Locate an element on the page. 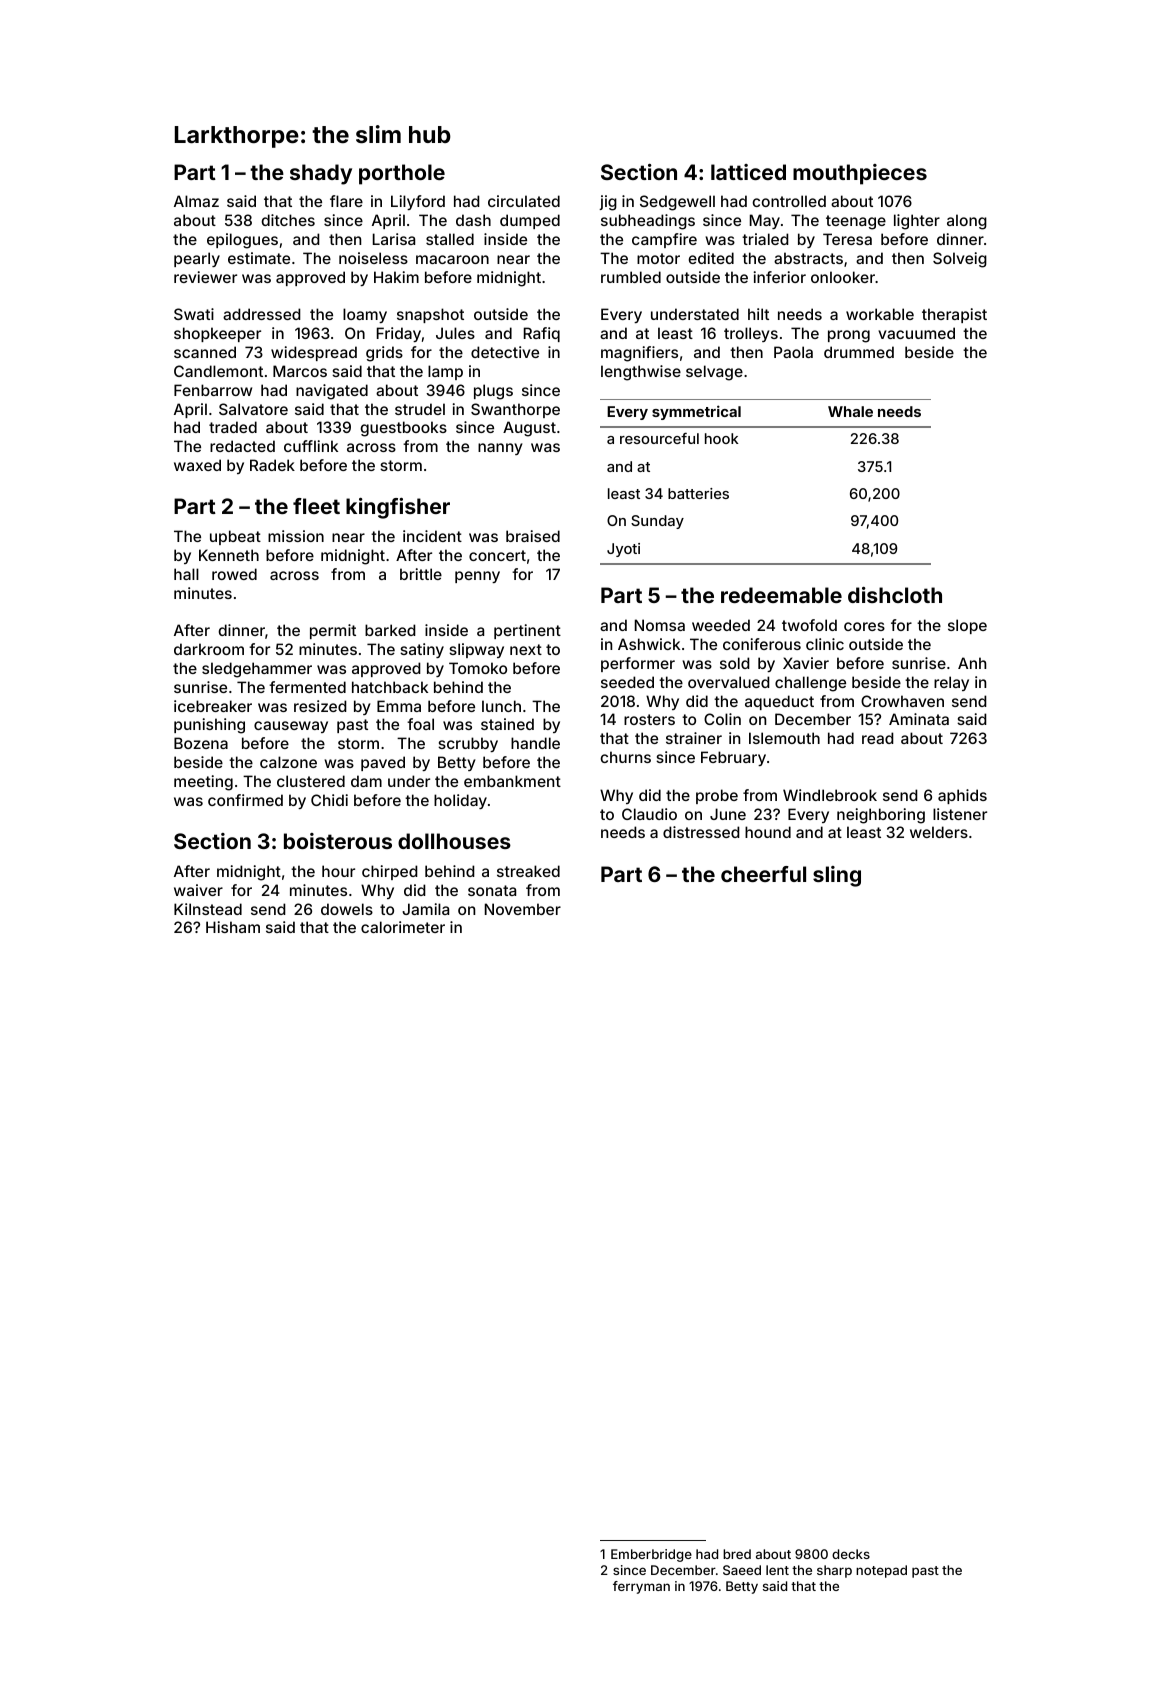 The height and width of the document is (1681, 1161). Hisham is located at coordinates (233, 927).
